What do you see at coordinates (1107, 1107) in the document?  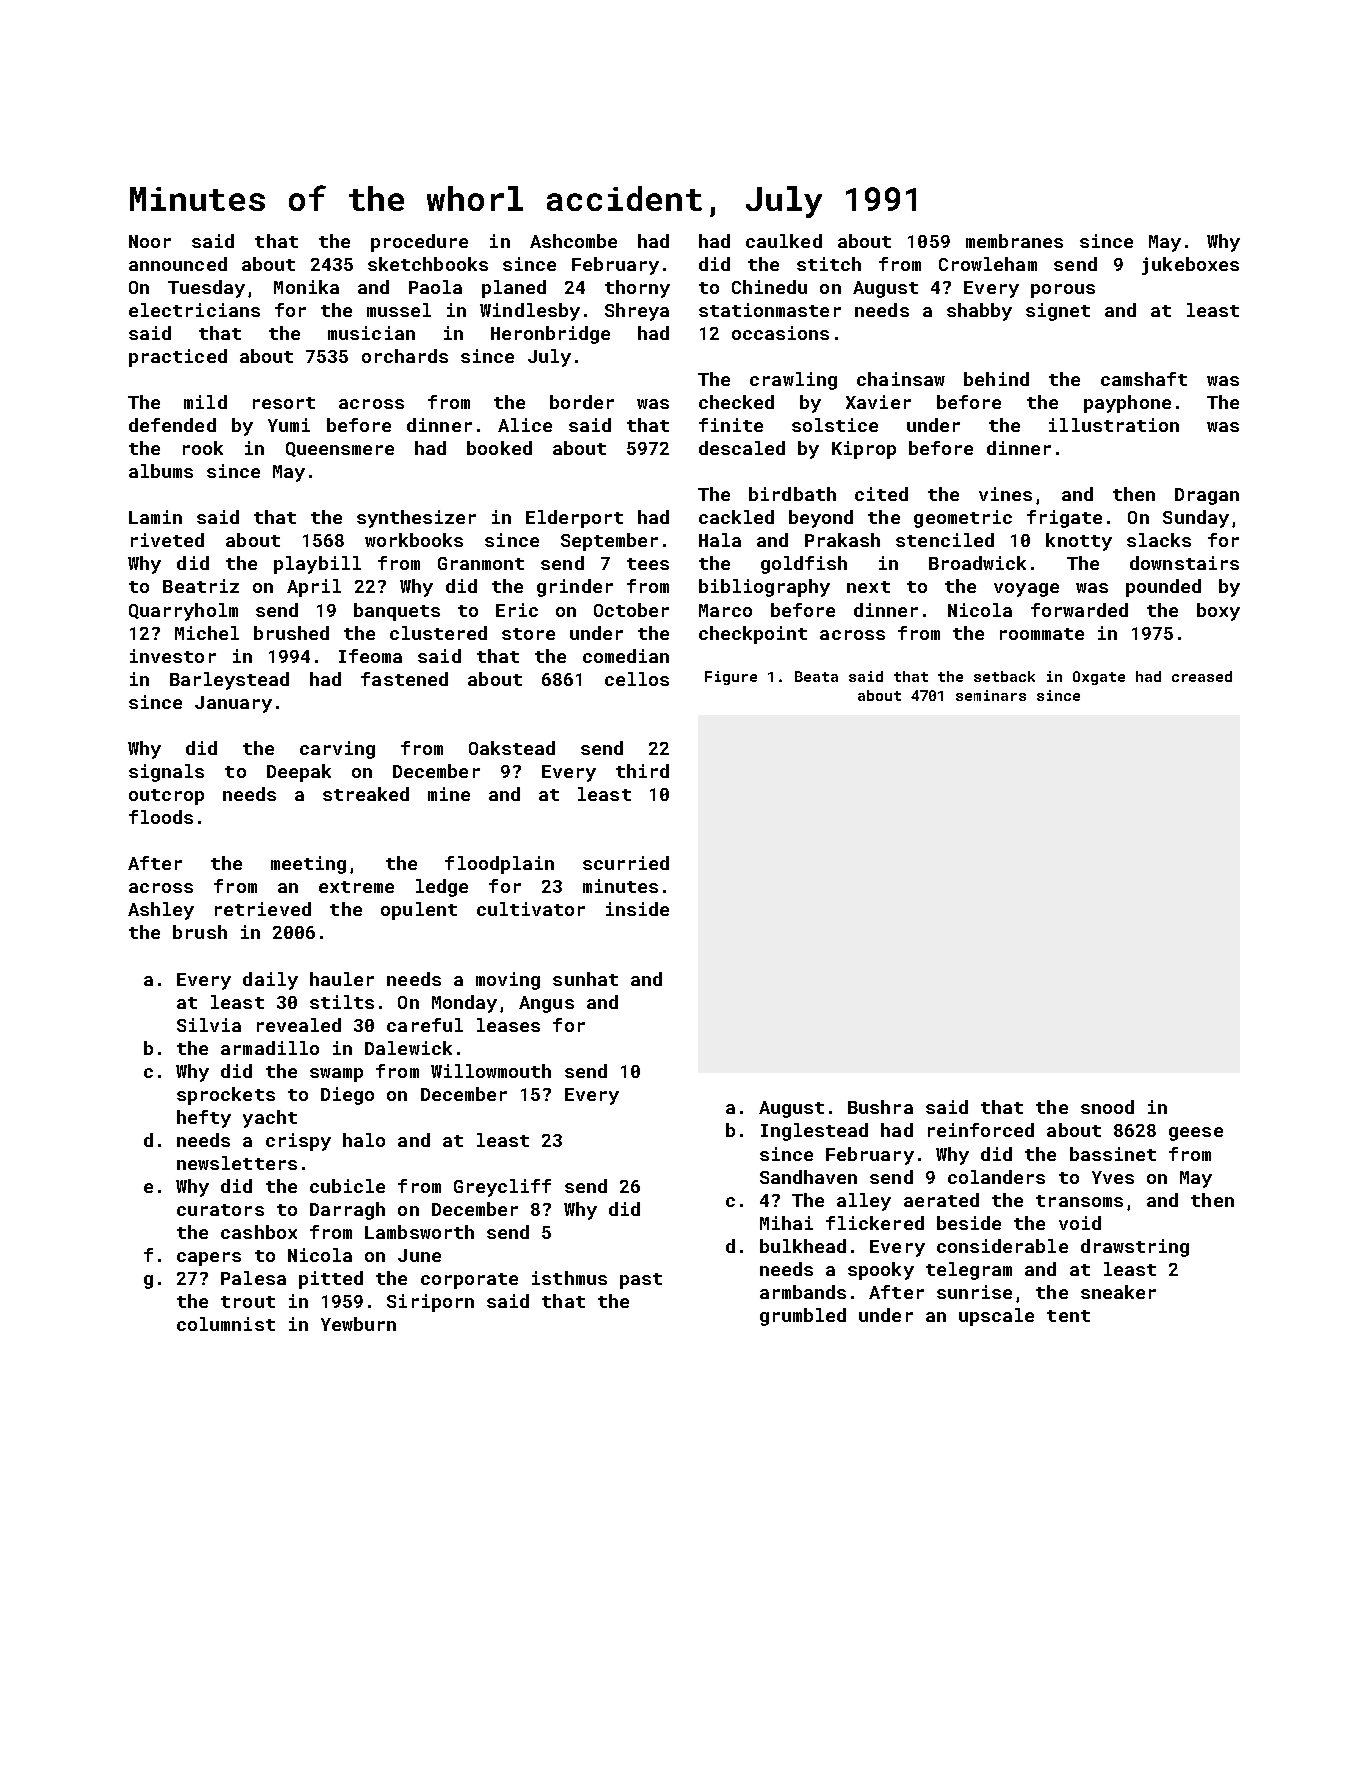 I see `snood` at bounding box center [1107, 1107].
